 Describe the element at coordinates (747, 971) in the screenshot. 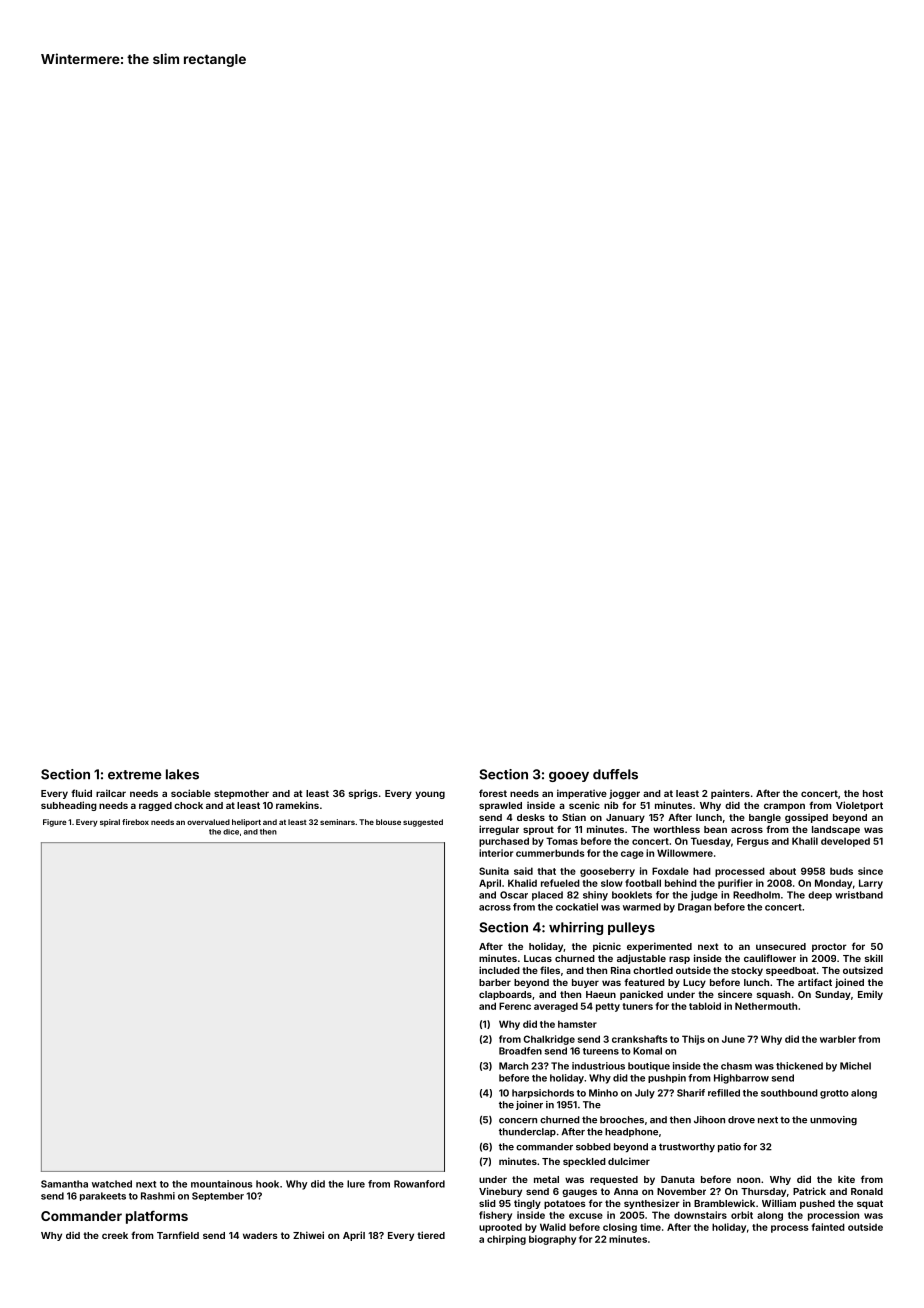

I see `stocky` at that location.
